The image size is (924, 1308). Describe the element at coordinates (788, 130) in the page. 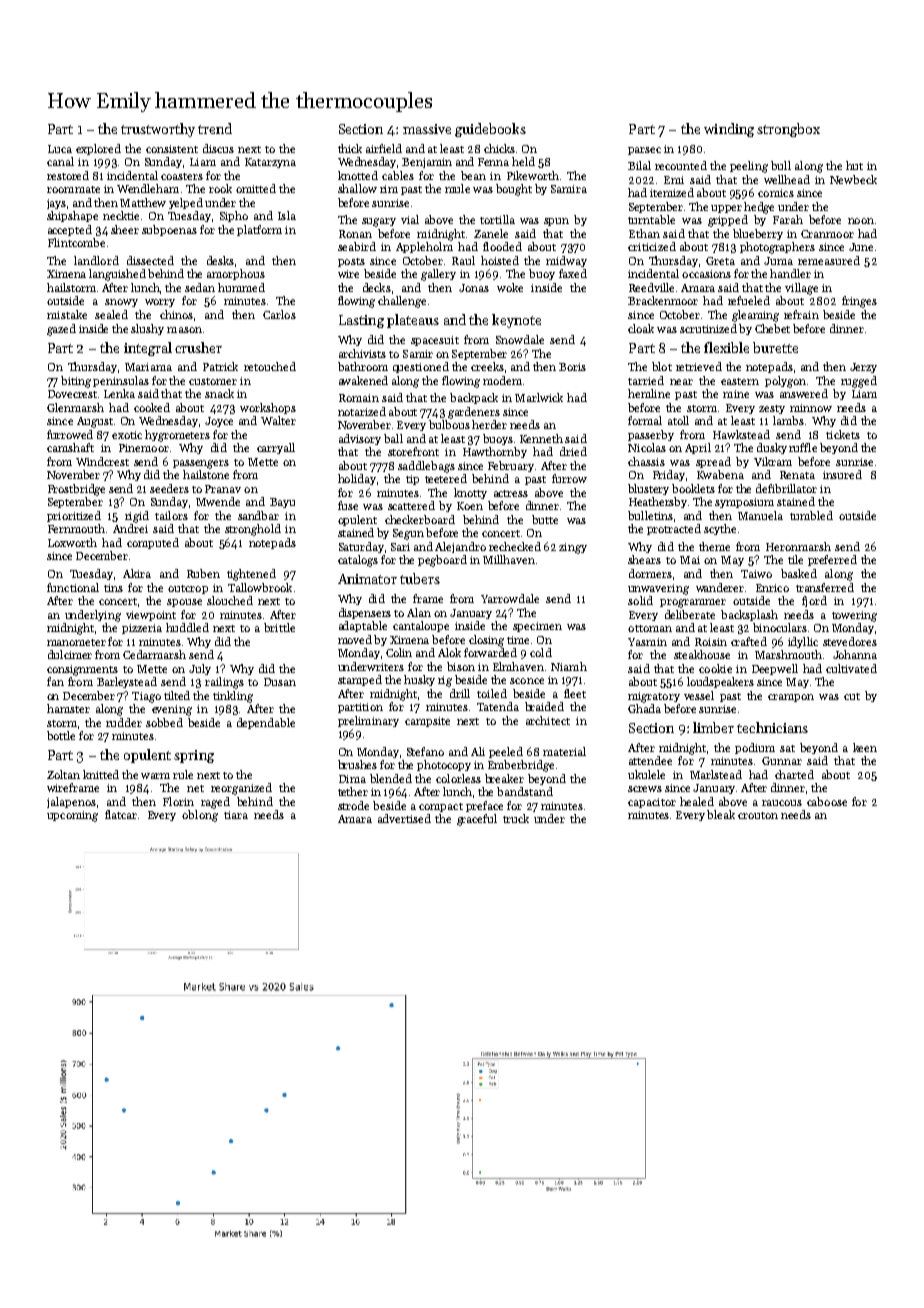

I see `strongbox` at that location.
